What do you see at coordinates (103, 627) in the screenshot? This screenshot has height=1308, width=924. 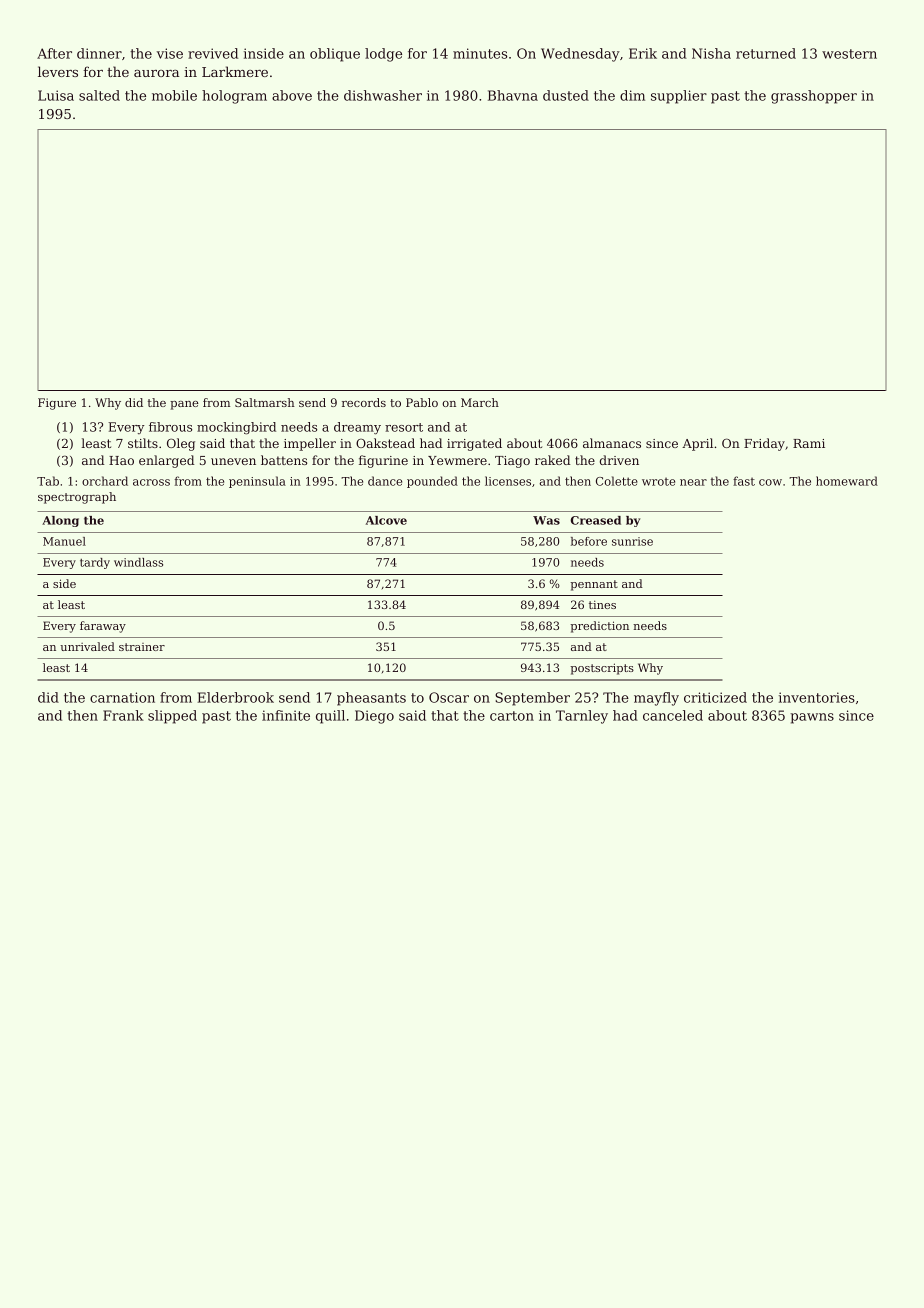 I see `faraway` at bounding box center [103, 627].
